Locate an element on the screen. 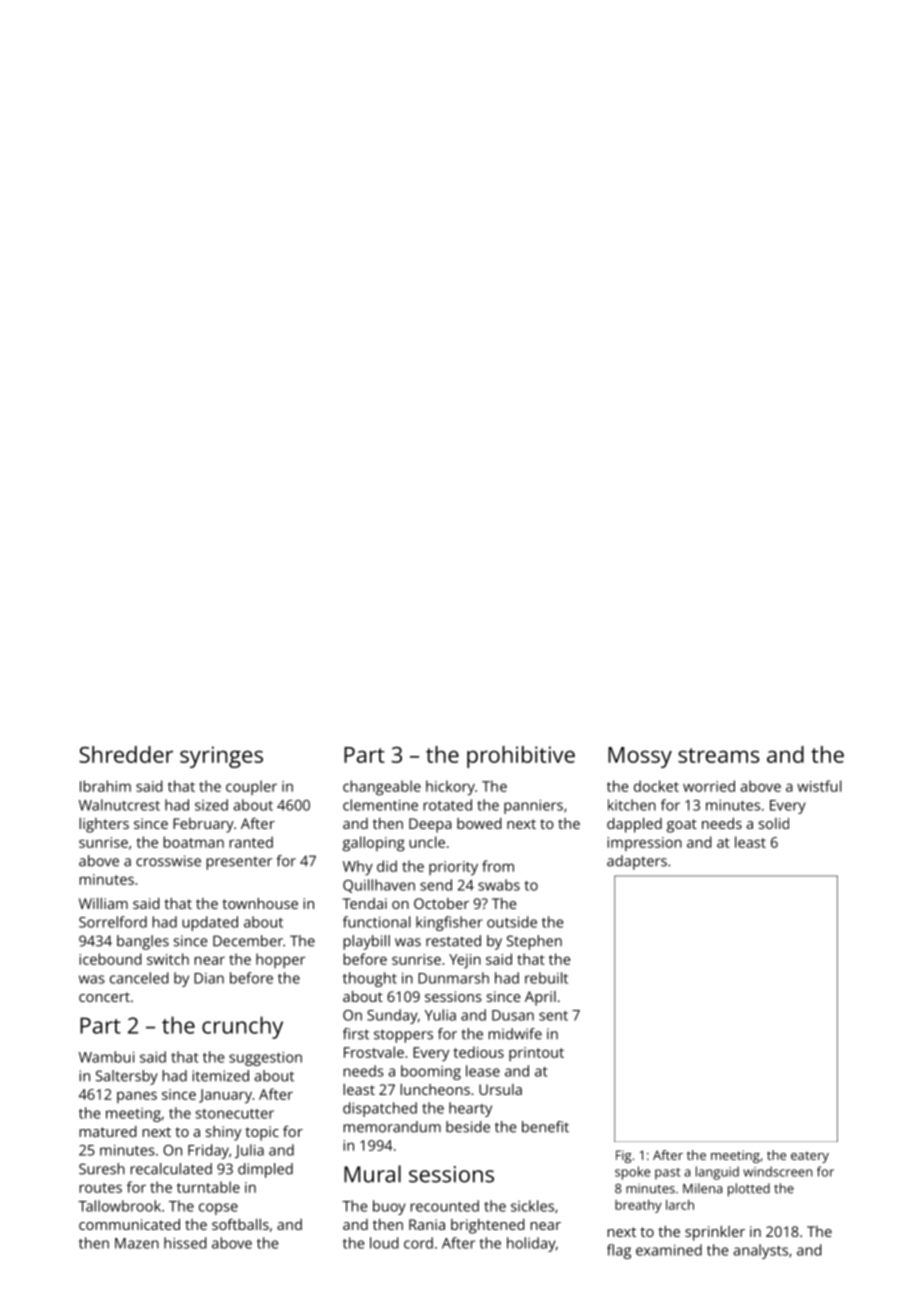  hearty is located at coordinates (470, 1109).
